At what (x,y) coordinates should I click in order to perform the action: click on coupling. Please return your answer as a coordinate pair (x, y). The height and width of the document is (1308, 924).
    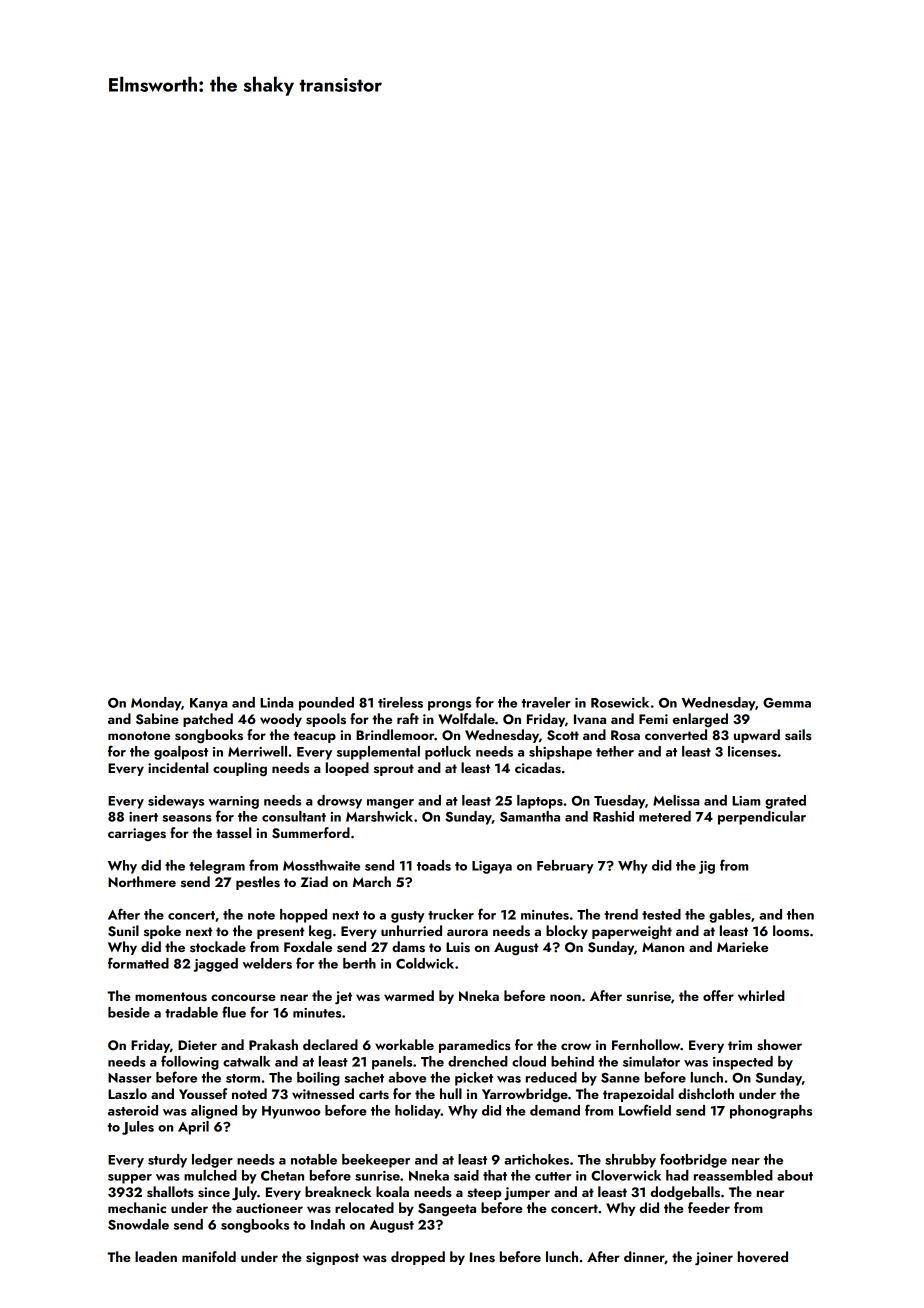
    Looking at the image, I should click on (240, 769).
